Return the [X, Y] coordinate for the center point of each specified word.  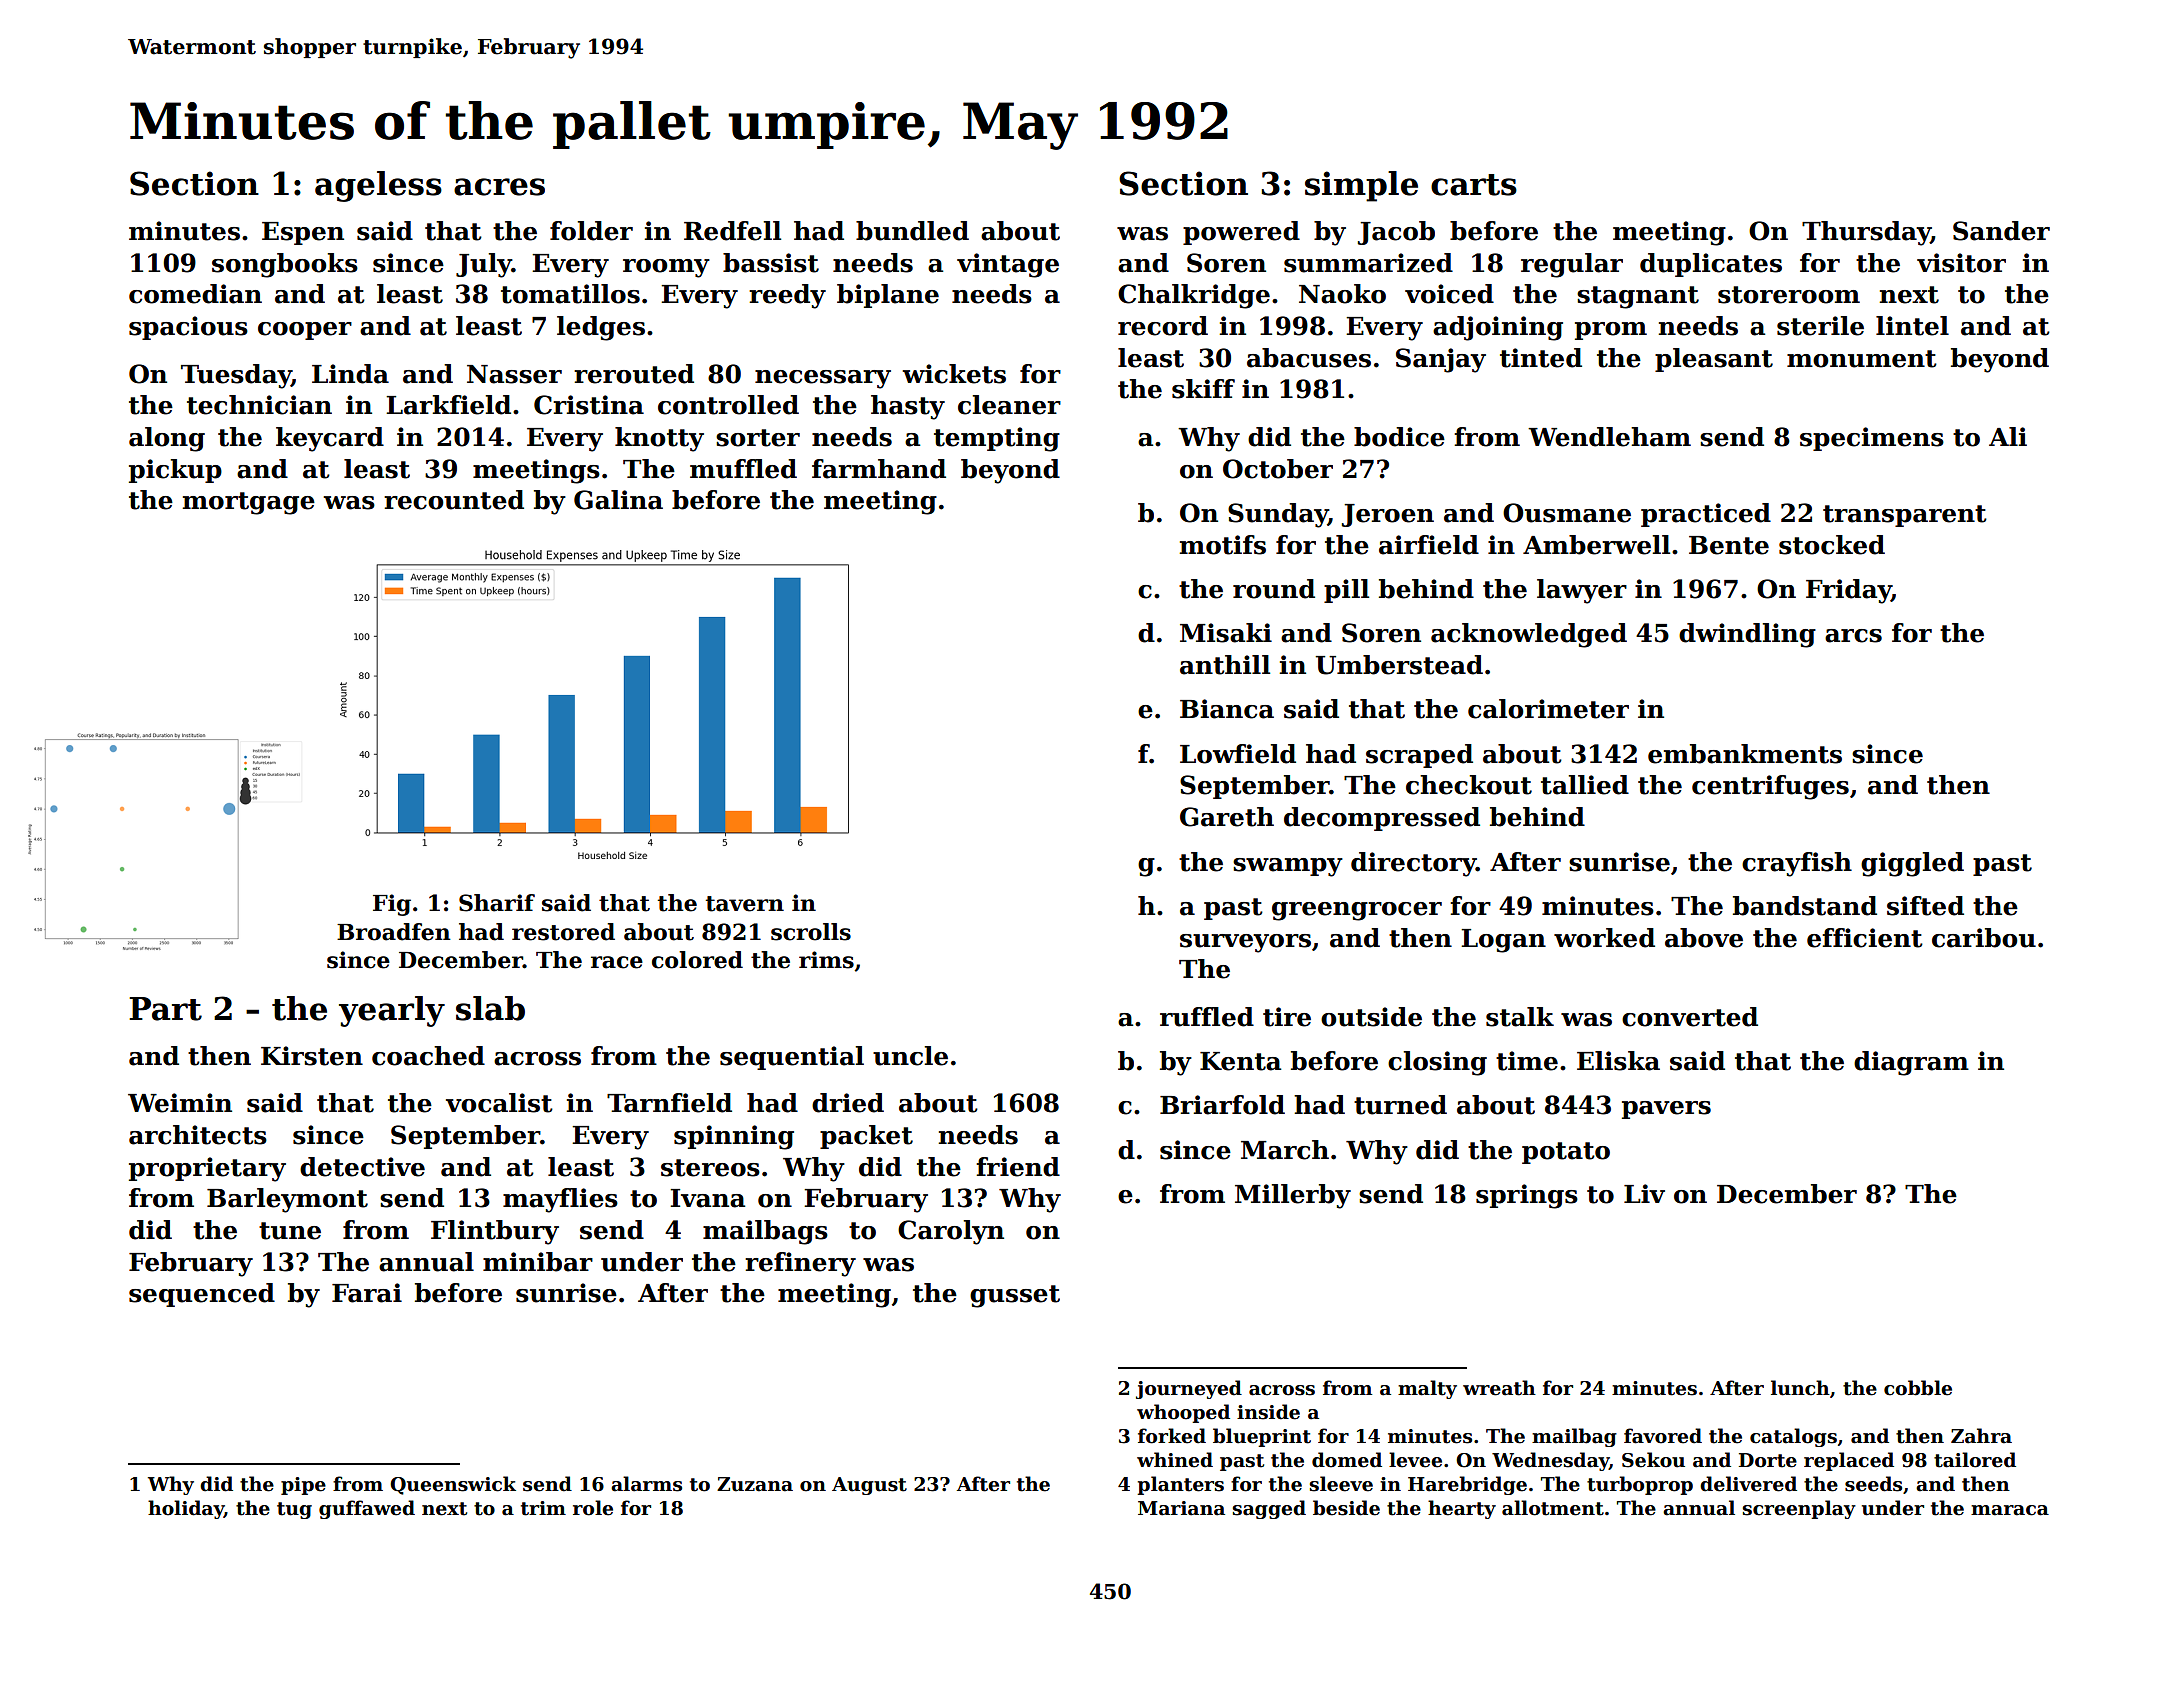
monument [1862, 359]
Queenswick [453, 1485]
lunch [1800, 1388]
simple [1361, 186]
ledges [601, 328]
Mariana [1181, 1508]
